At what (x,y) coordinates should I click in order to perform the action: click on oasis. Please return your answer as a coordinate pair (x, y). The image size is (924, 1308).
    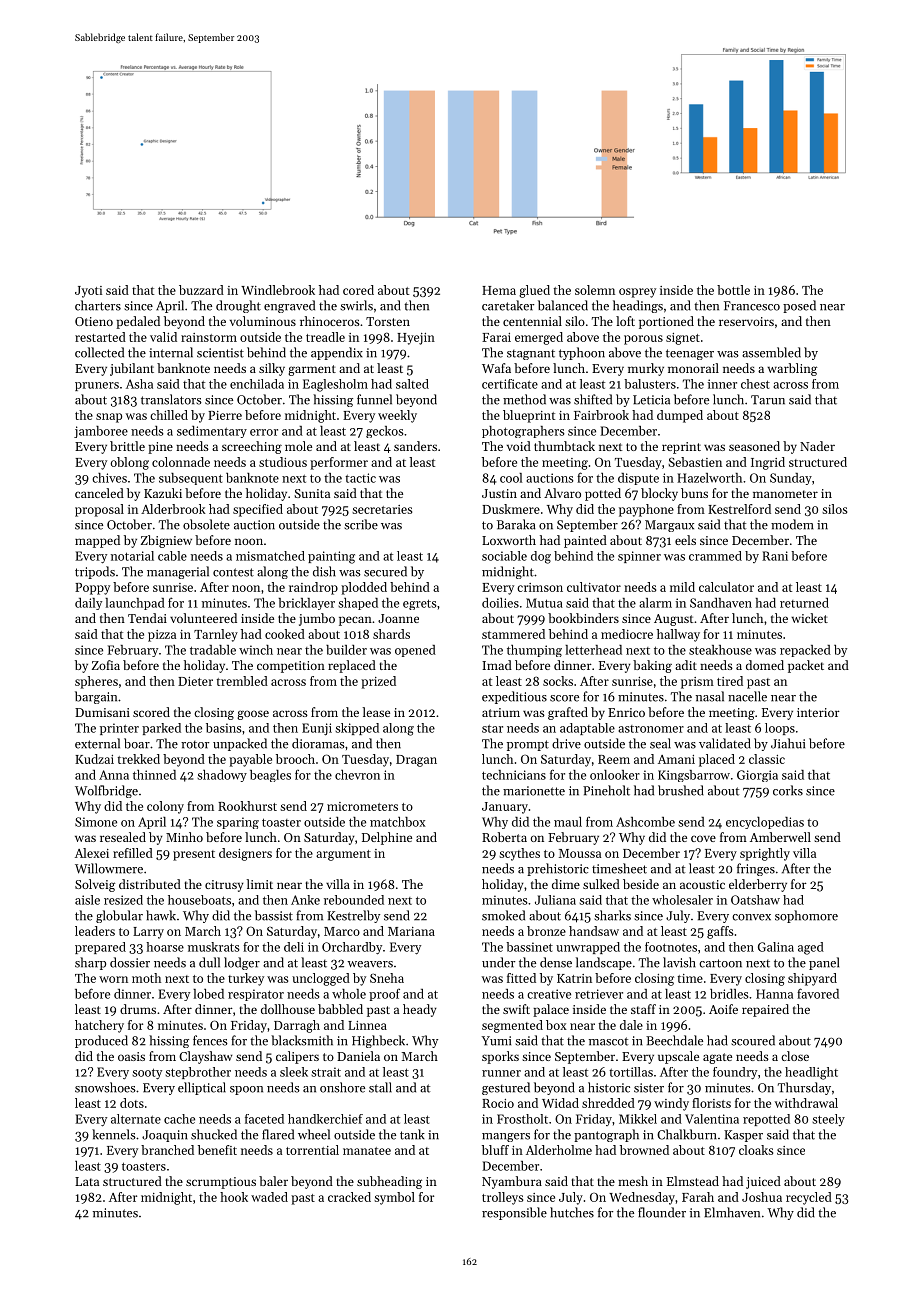
    Looking at the image, I should click on (131, 1056).
